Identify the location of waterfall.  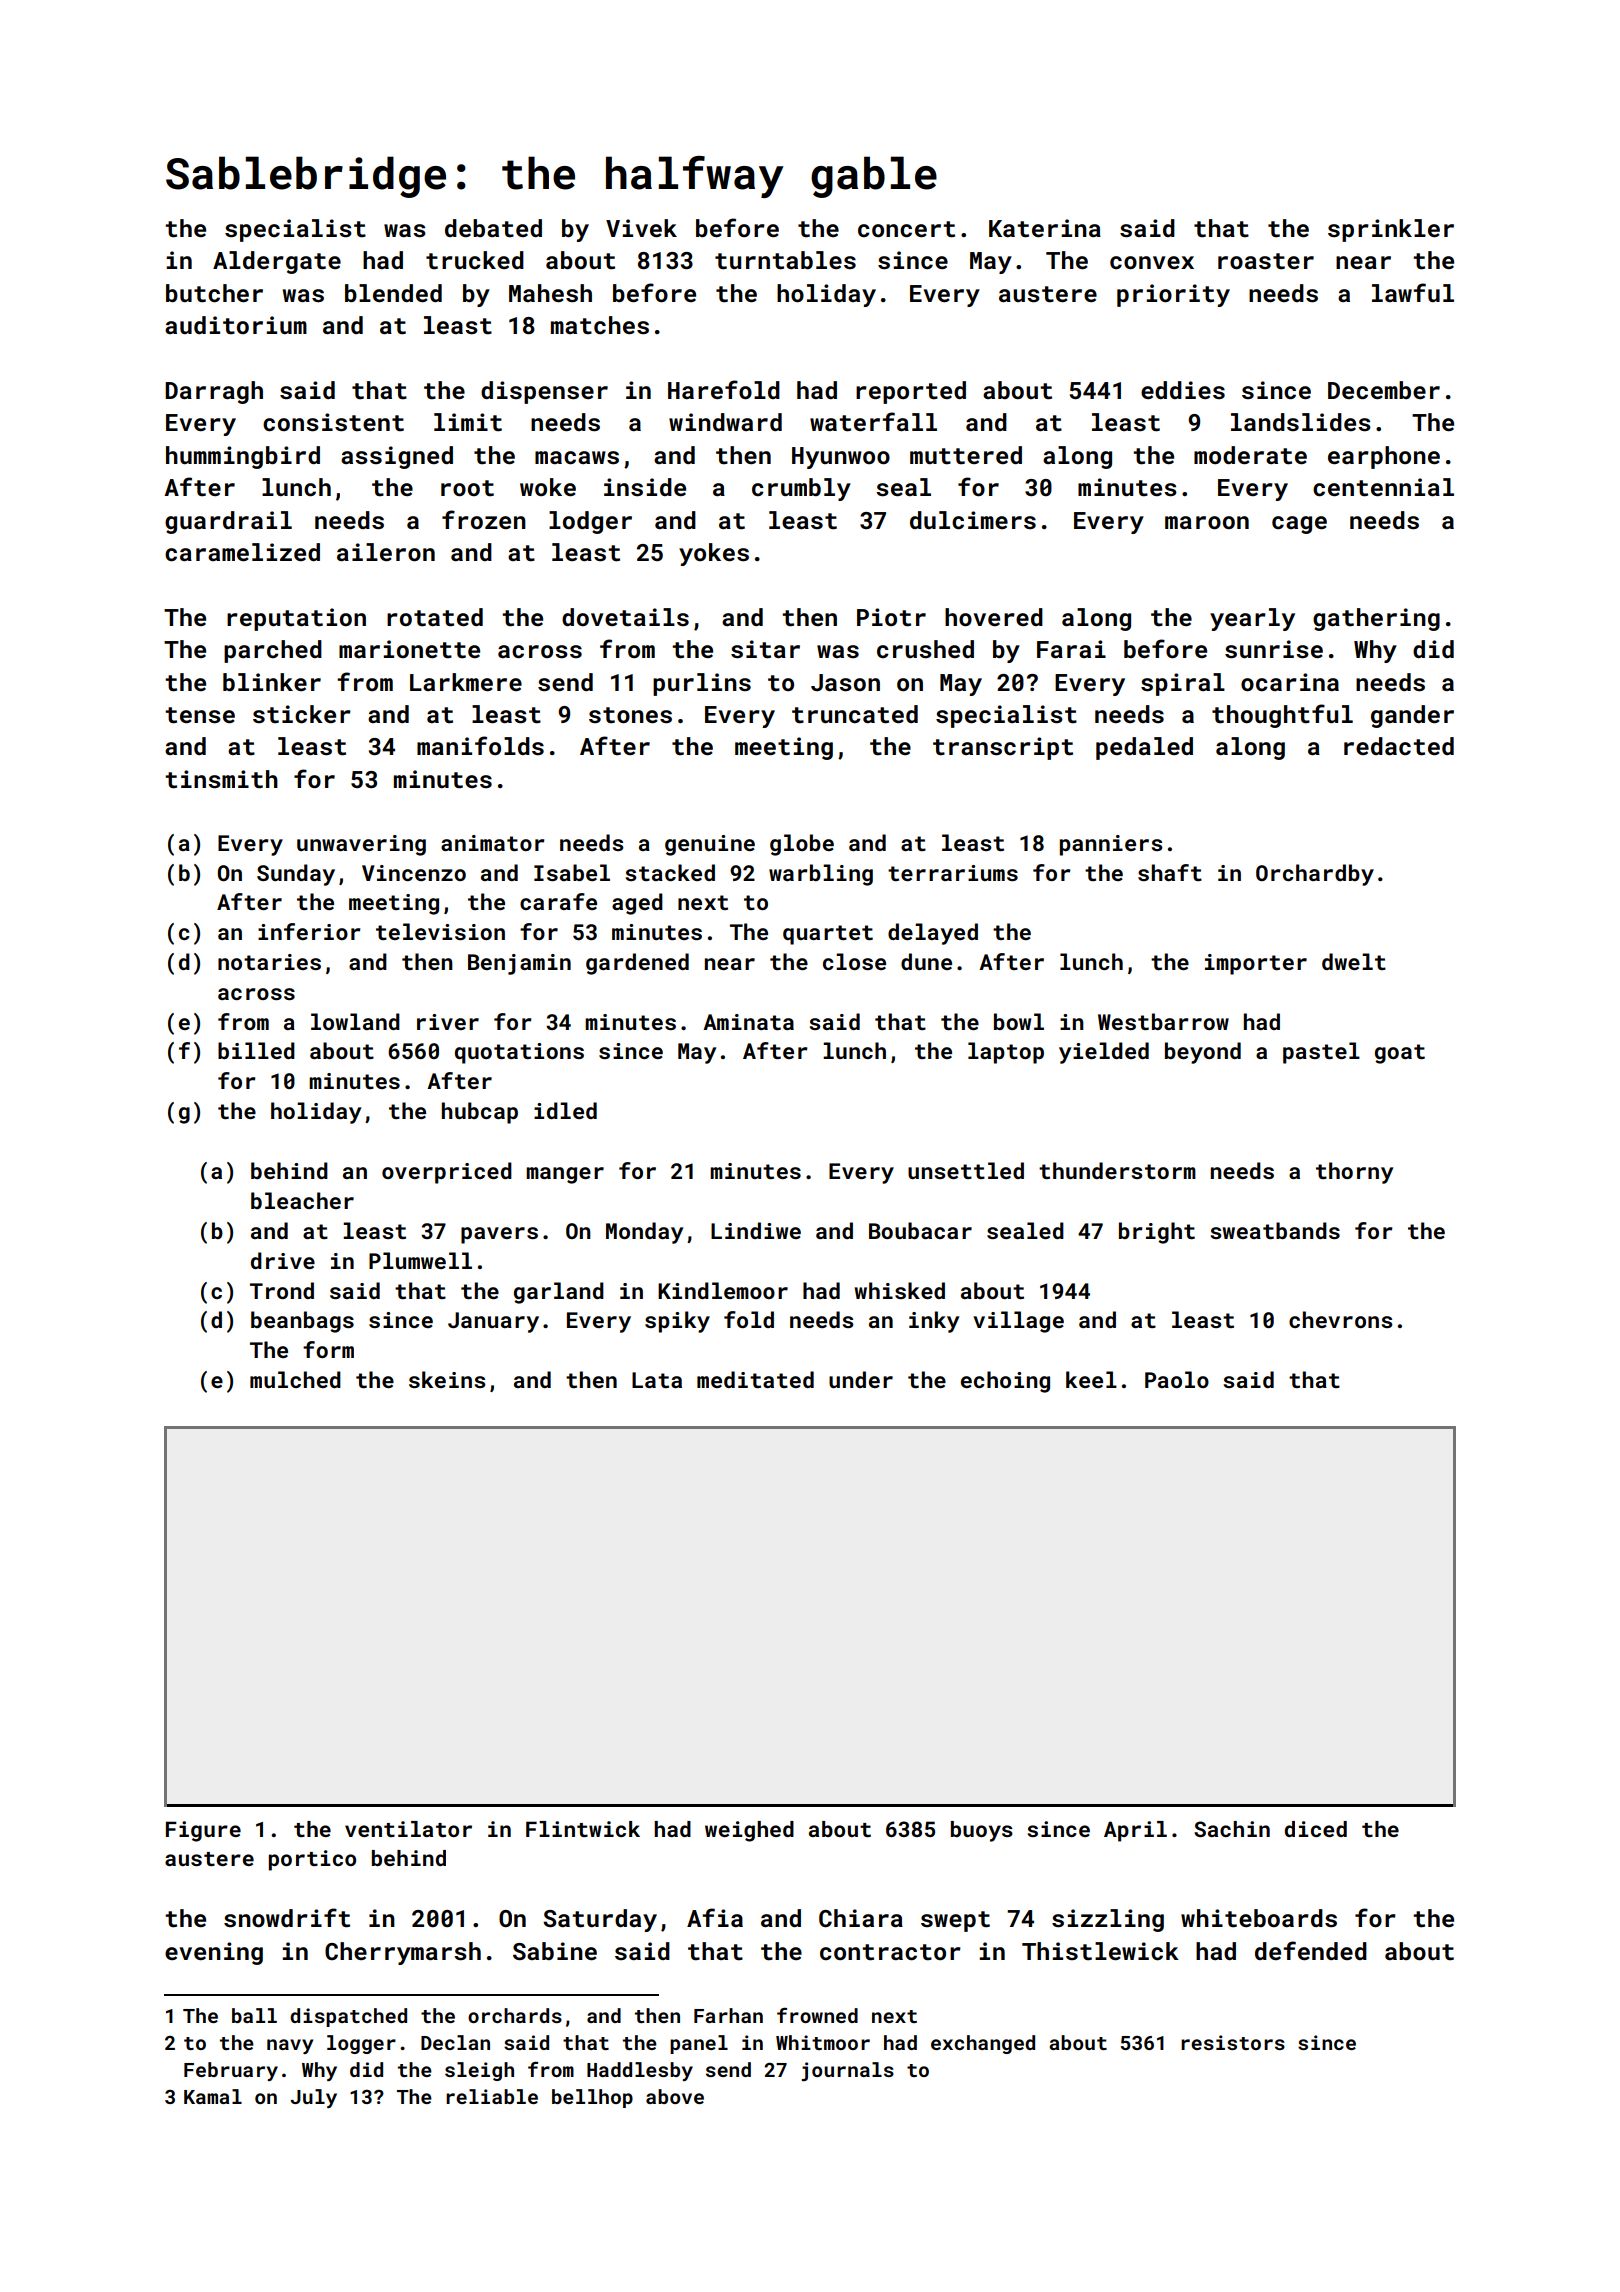
(873, 422).
